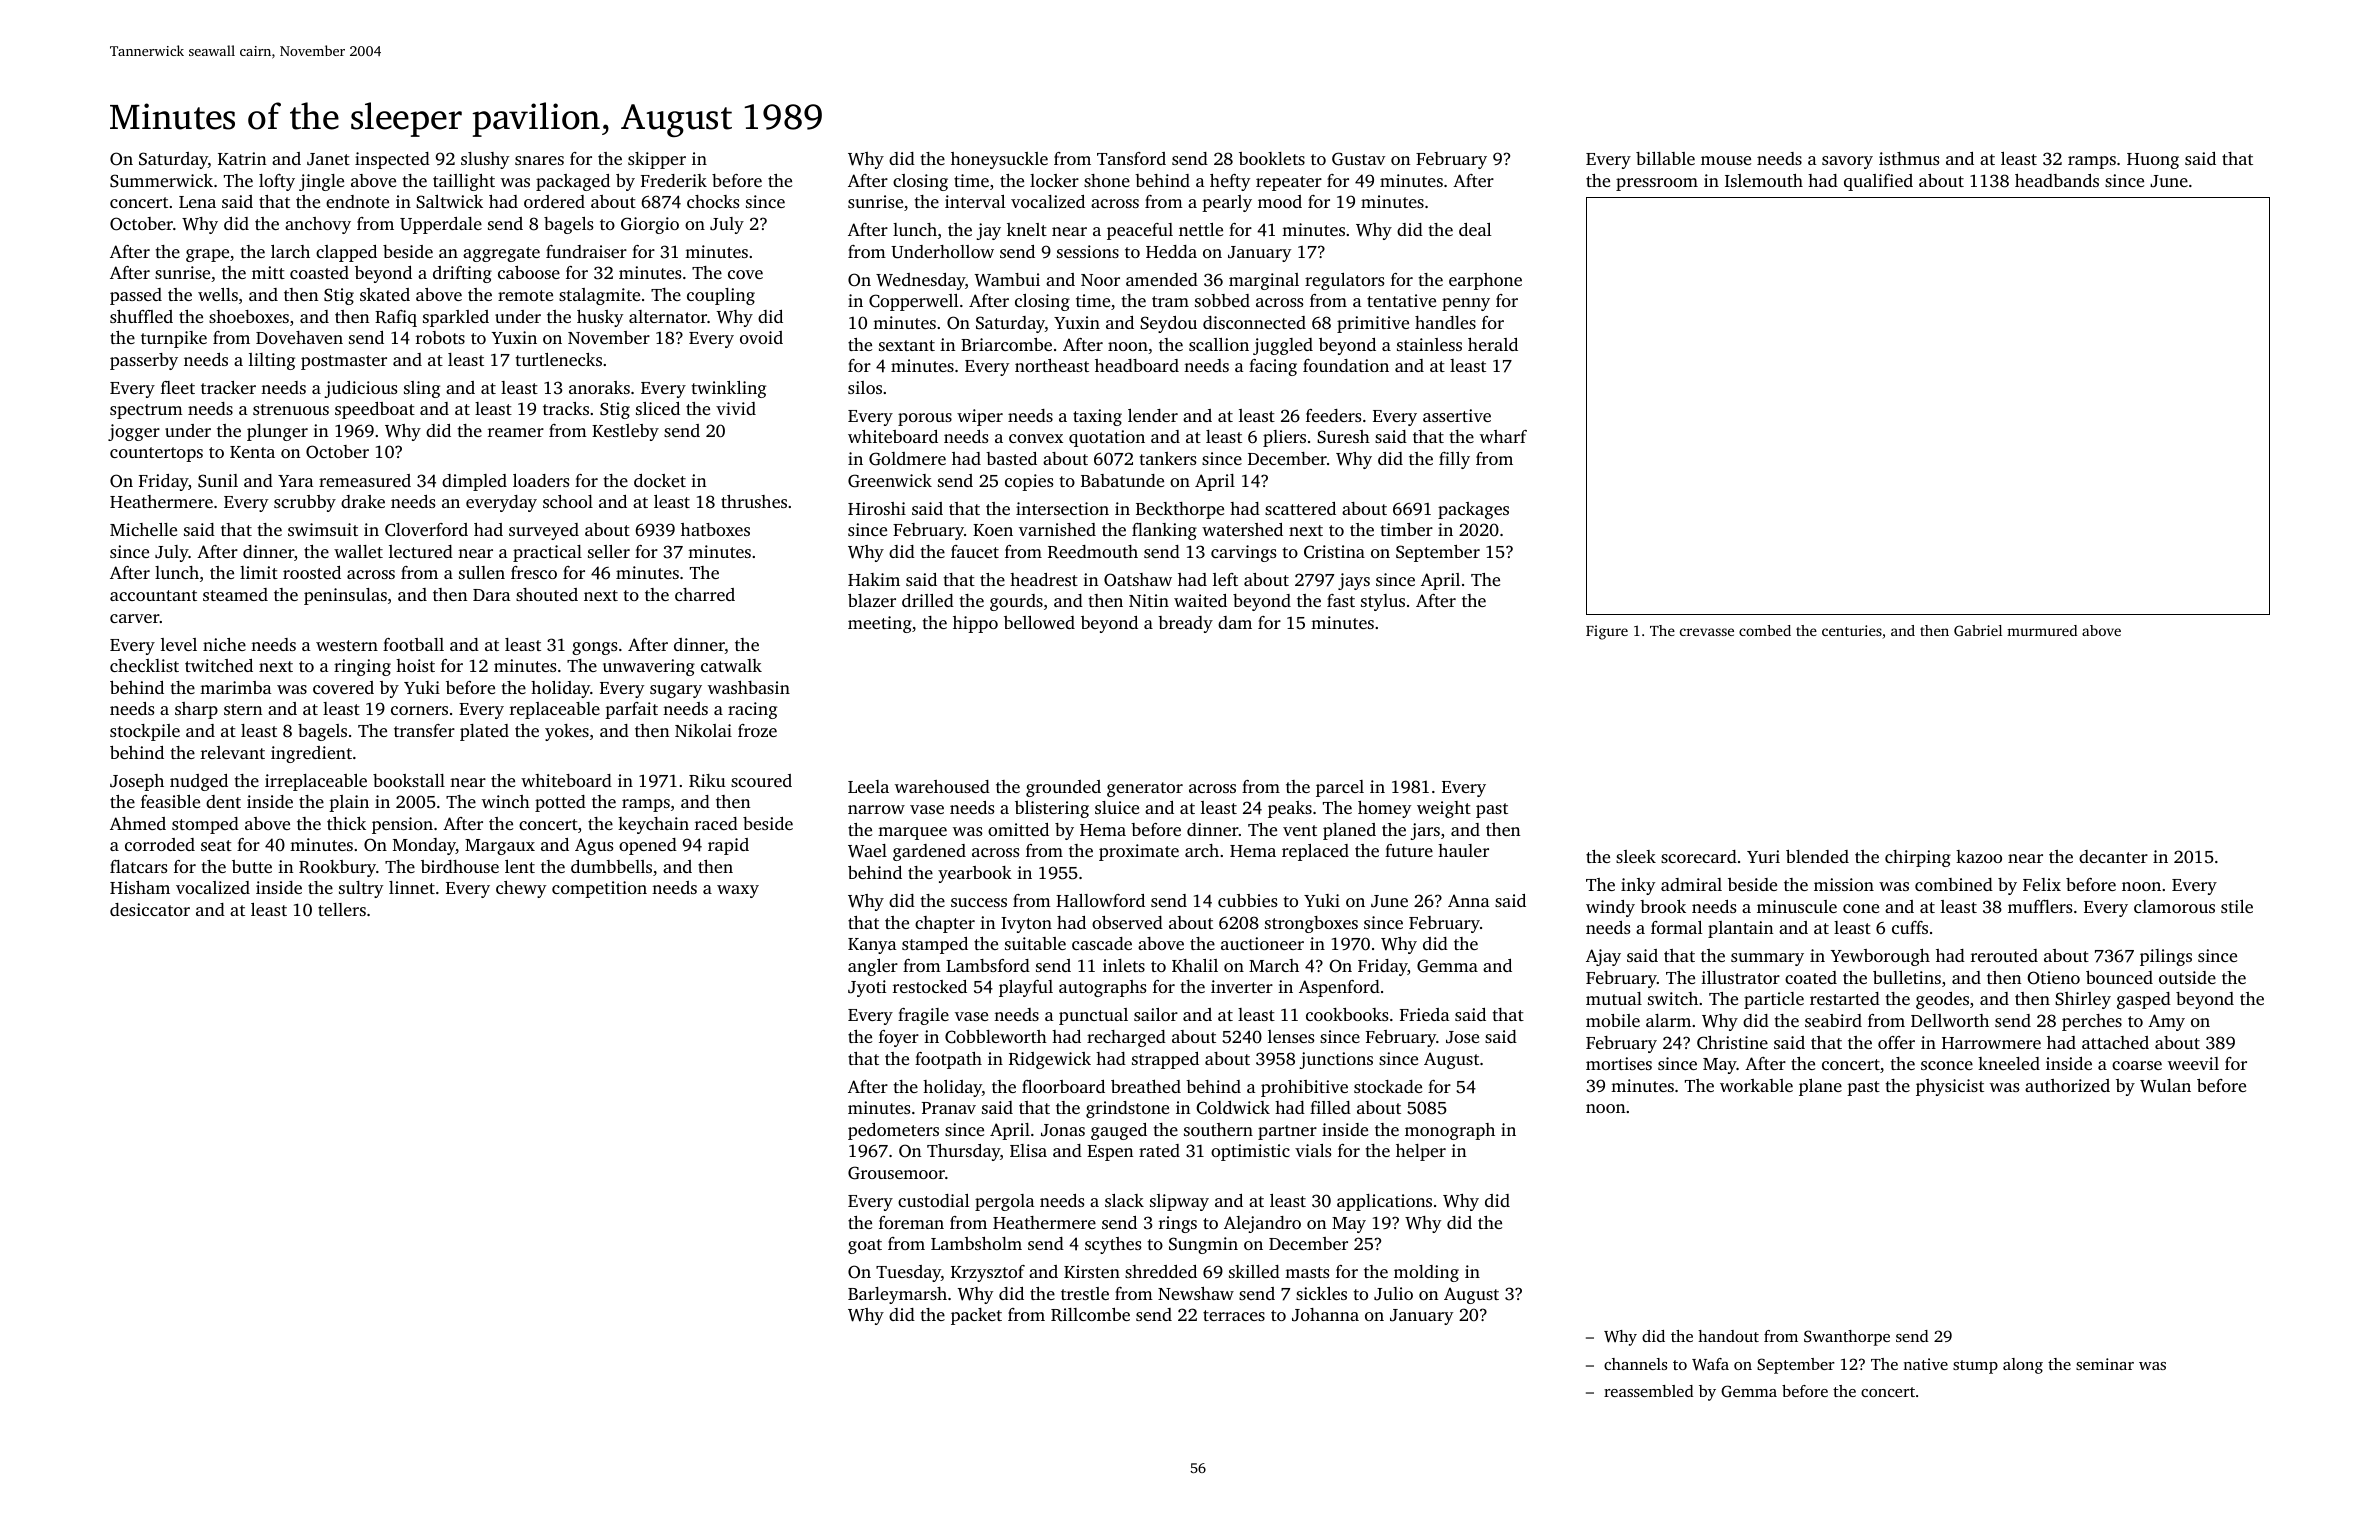 The width and height of the screenshot is (2380, 1540). Describe the element at coordinates (252, 866) in the screenshot. I see `butte` at that location.
